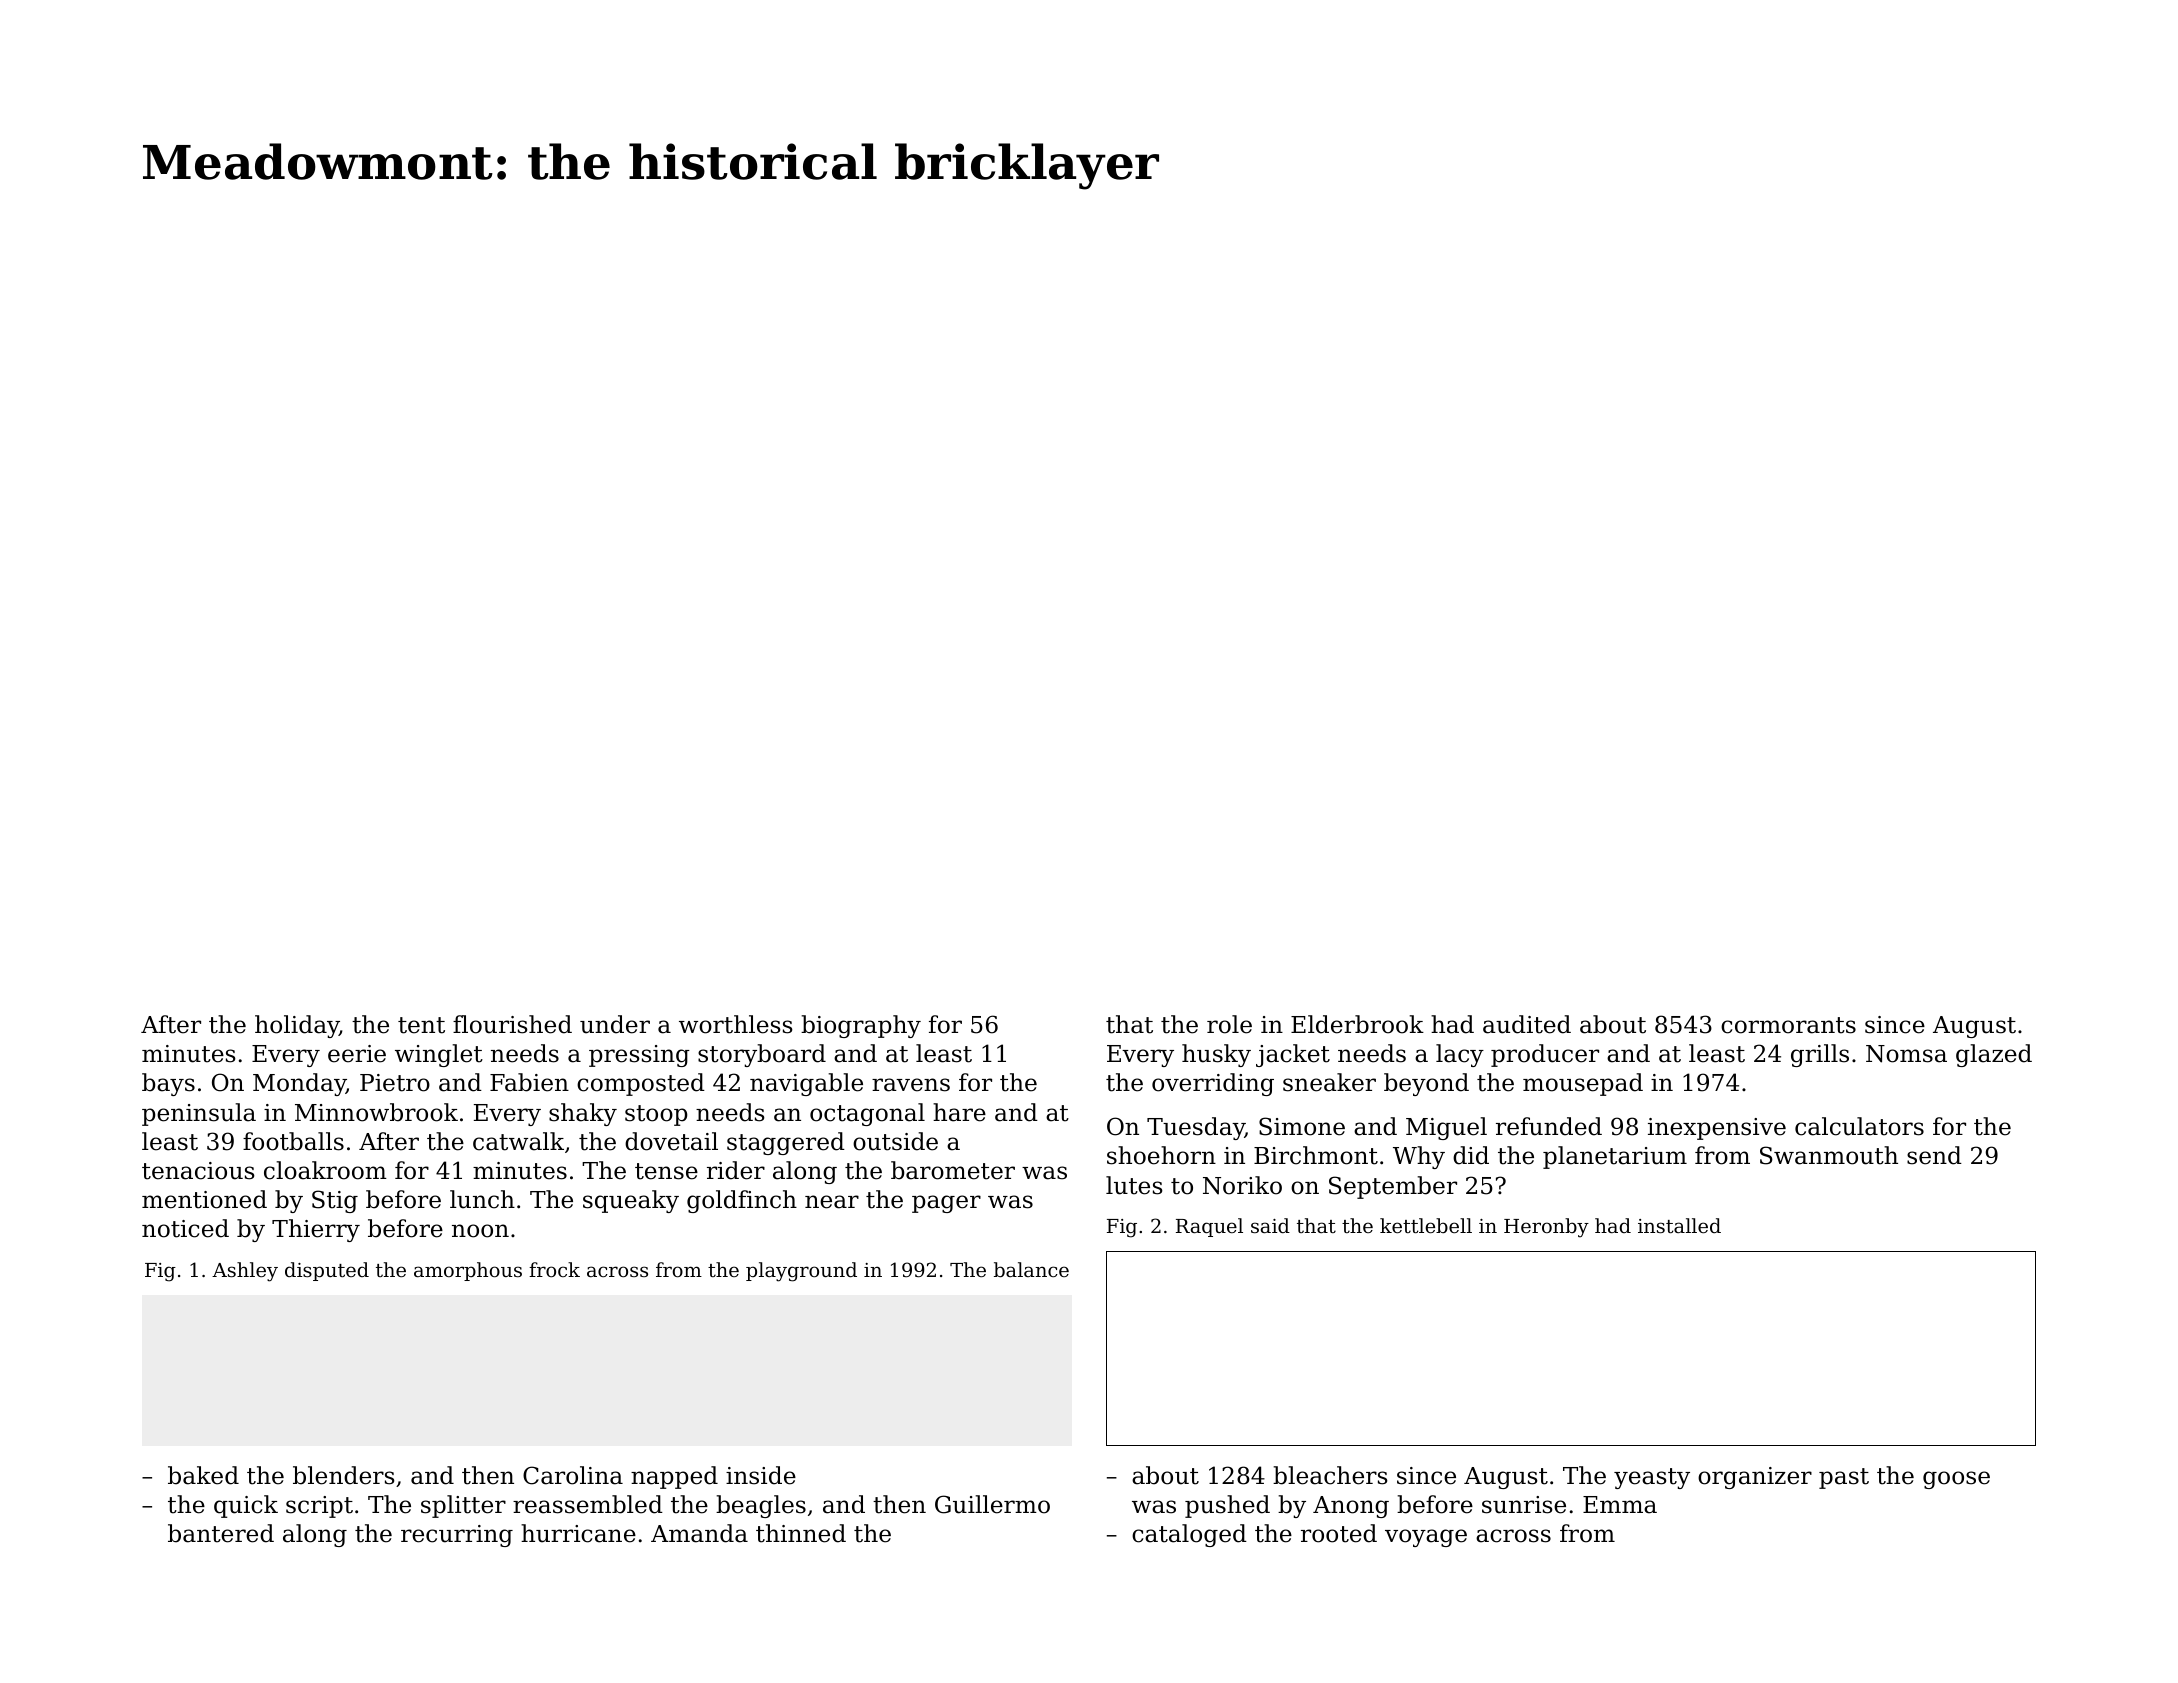  I want to click on recurring, so click(457, 1536).
